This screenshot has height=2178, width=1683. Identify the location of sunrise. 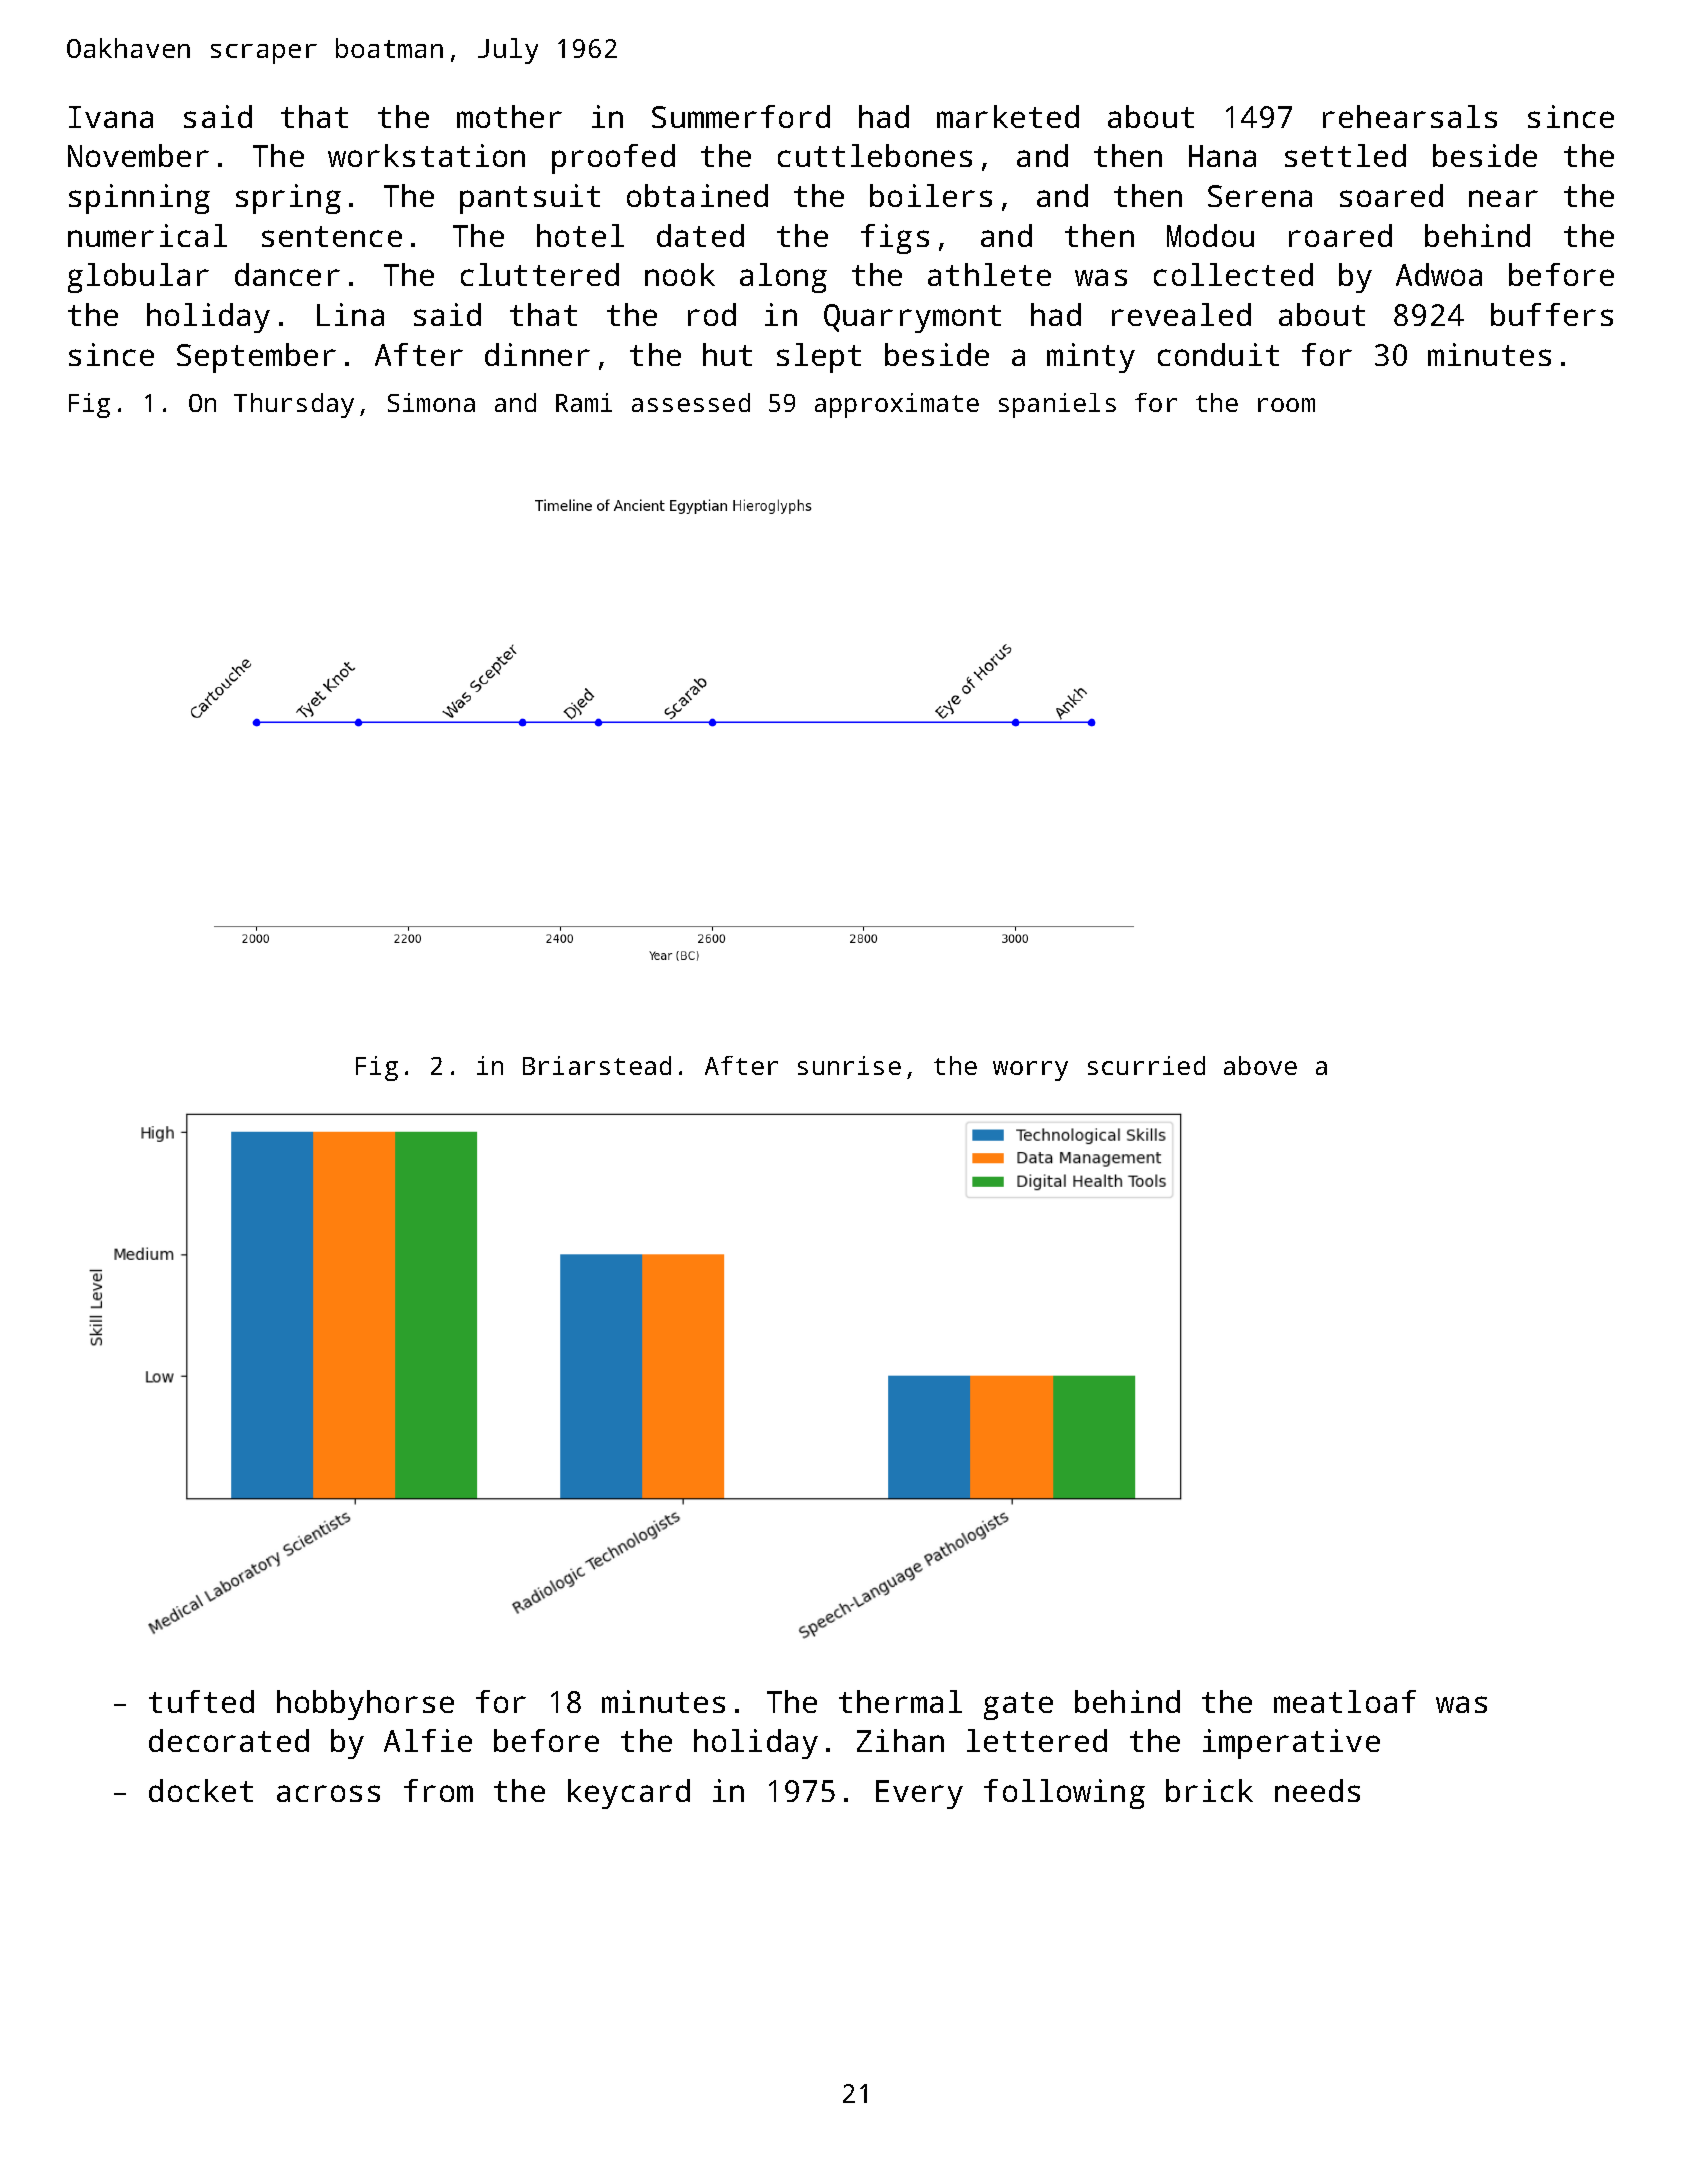
(849, 1065).
